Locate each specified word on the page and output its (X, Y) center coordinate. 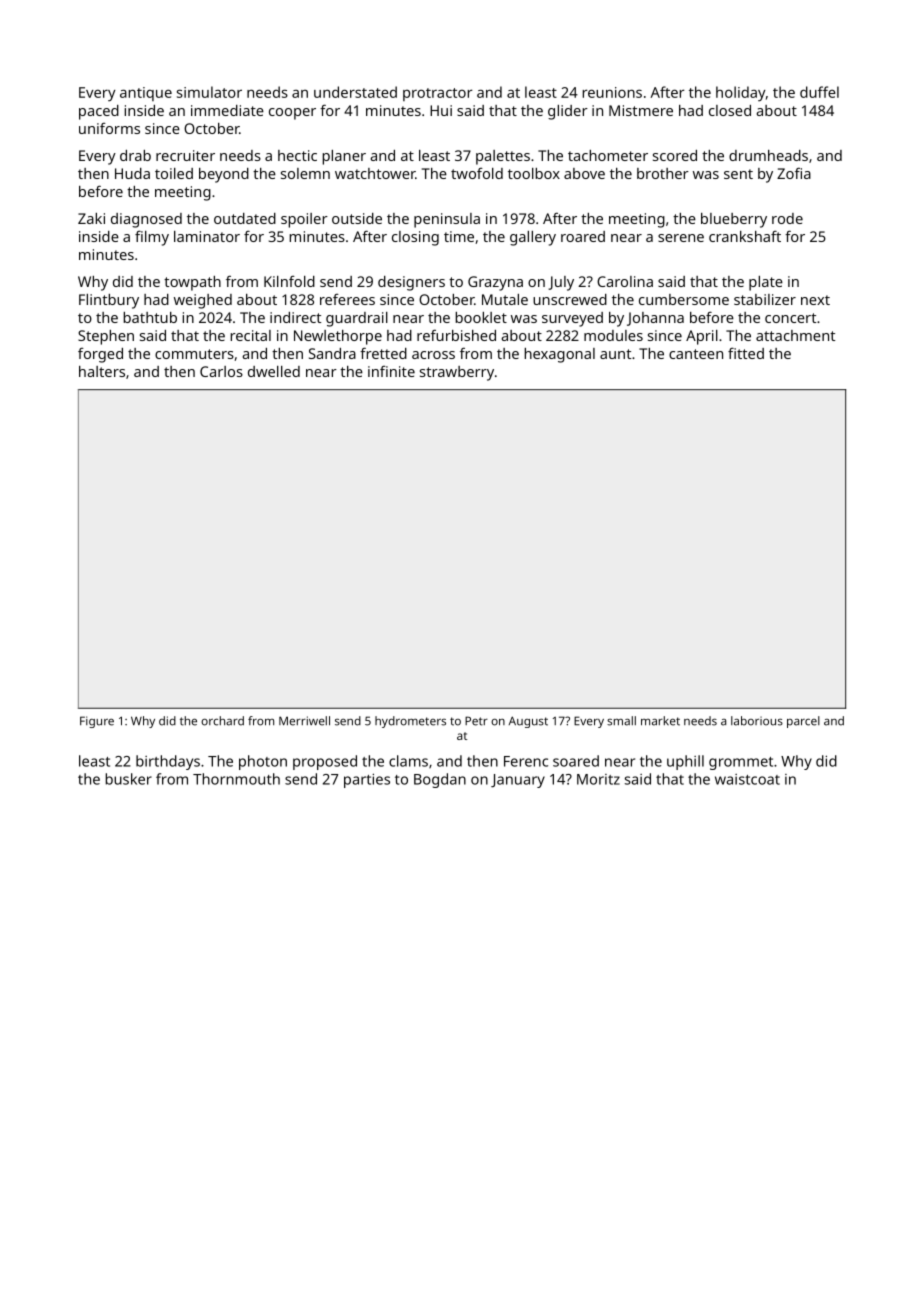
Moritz (598, 779)
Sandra (332, 353)
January (518, 781)
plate (766, 283)
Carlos (221, 371)
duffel (819, 92)
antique (146, 94)
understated (355, 92)
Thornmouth (236, 779)
